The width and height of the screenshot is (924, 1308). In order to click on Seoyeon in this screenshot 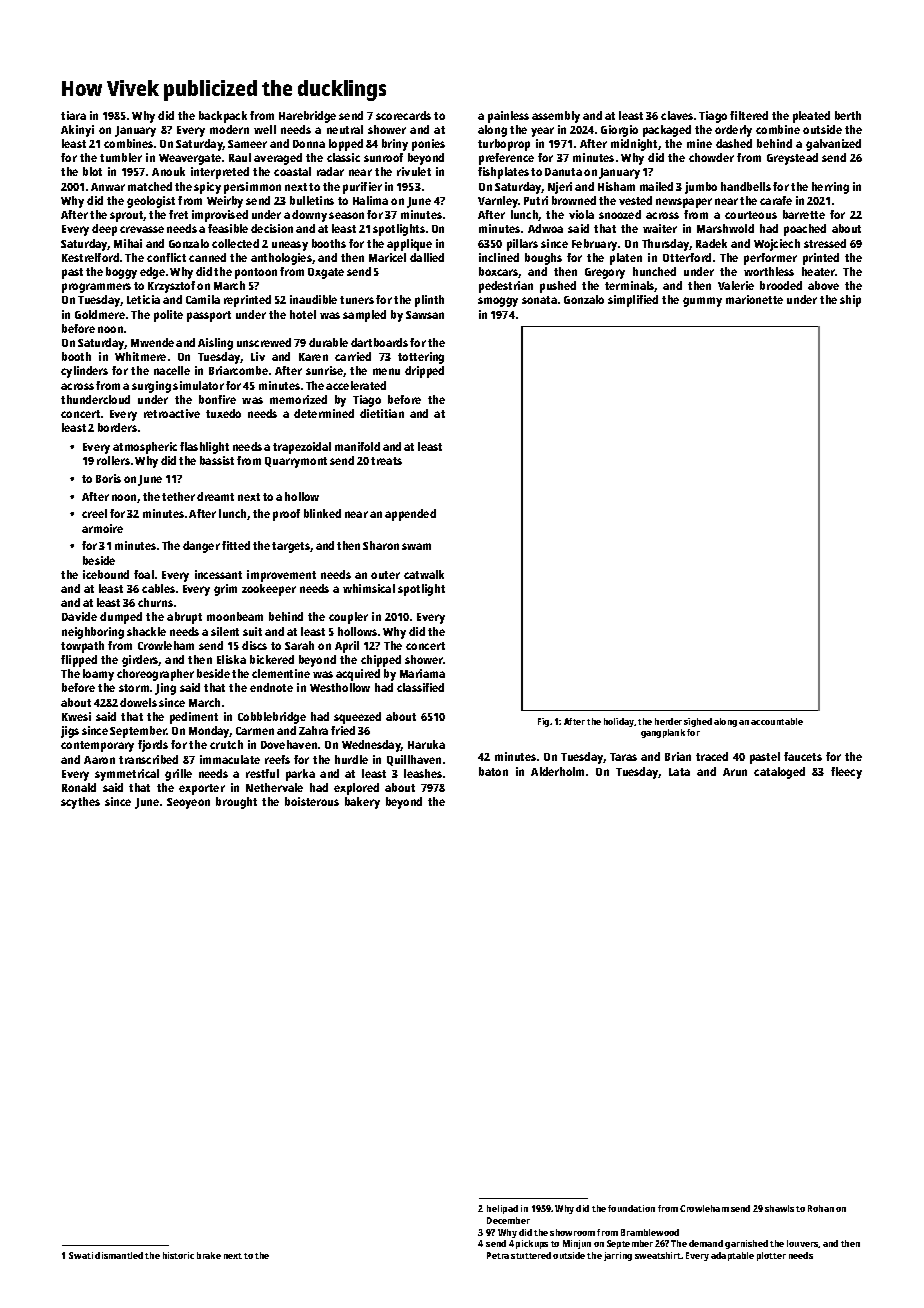, I will do `click(188, 803)`.
